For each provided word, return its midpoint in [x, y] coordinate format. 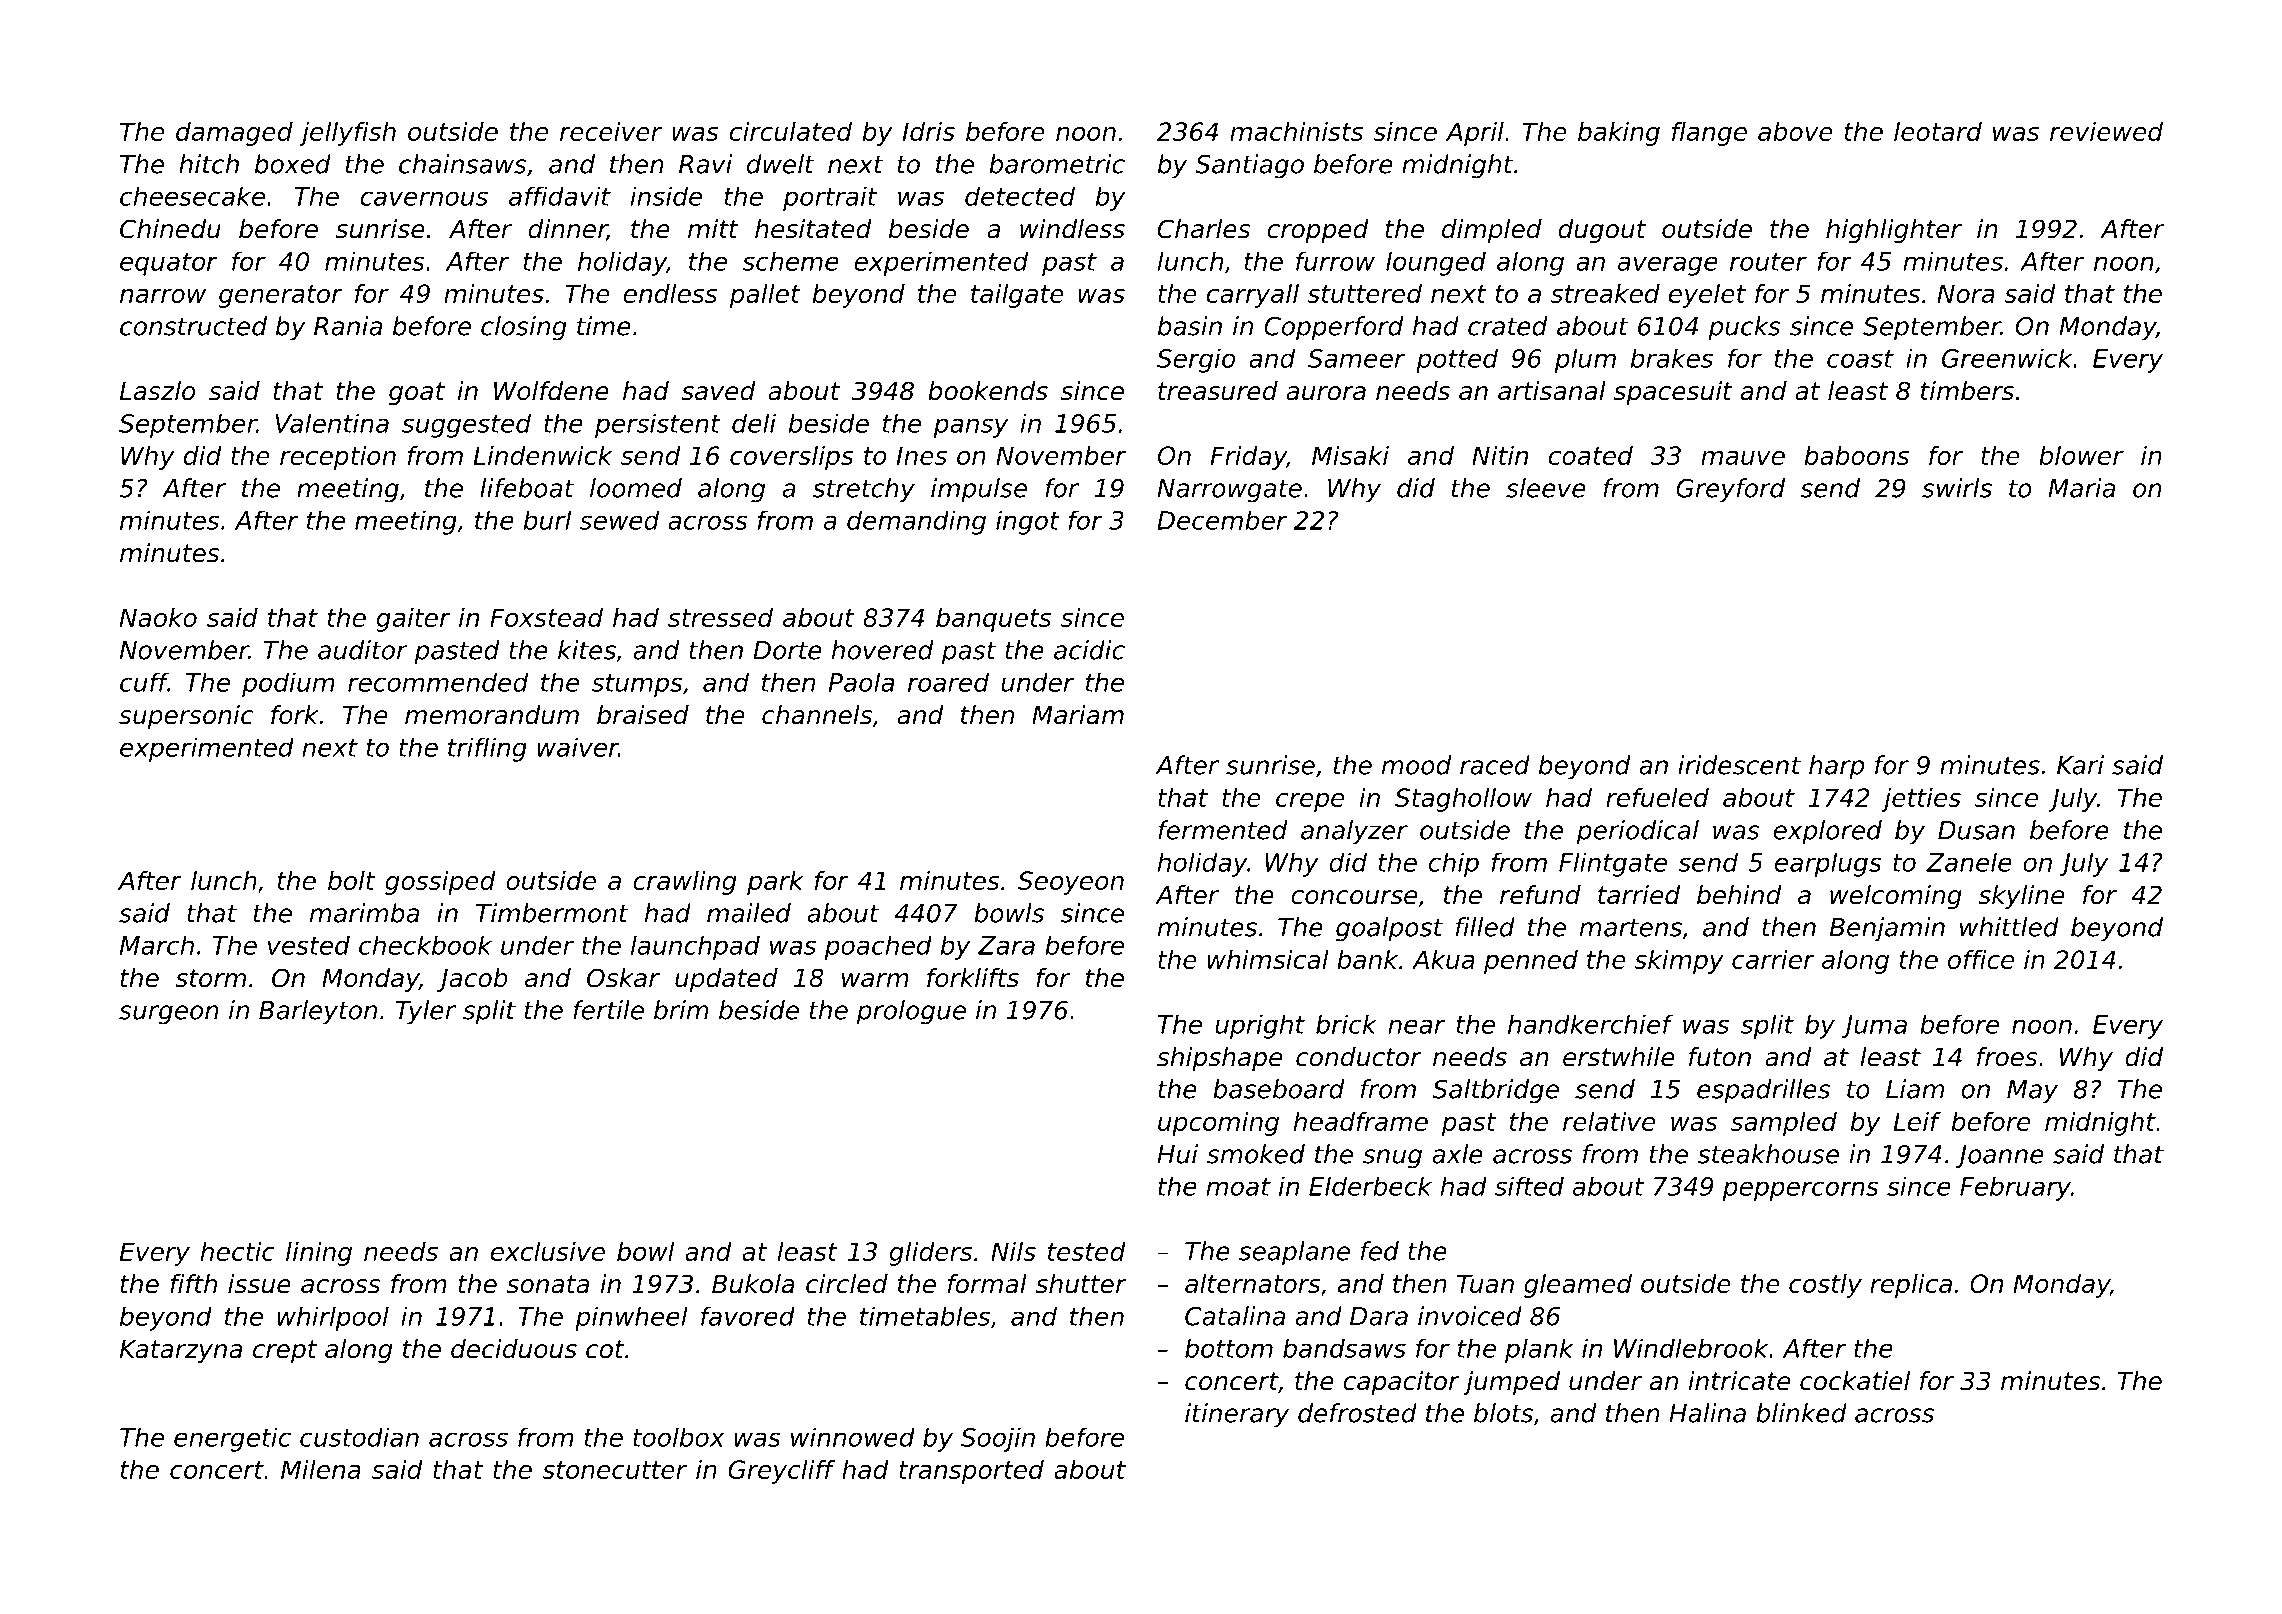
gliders [930, 1254]
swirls [1957, 488]
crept [285, 1351]
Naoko [158, 617]
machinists [1296, 131]
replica [1911, 1286]
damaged [234, 134]
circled [847, 1284]
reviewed [2106, 131]
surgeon [169, 1015]
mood [1416, 765]
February [2015, 1189]
